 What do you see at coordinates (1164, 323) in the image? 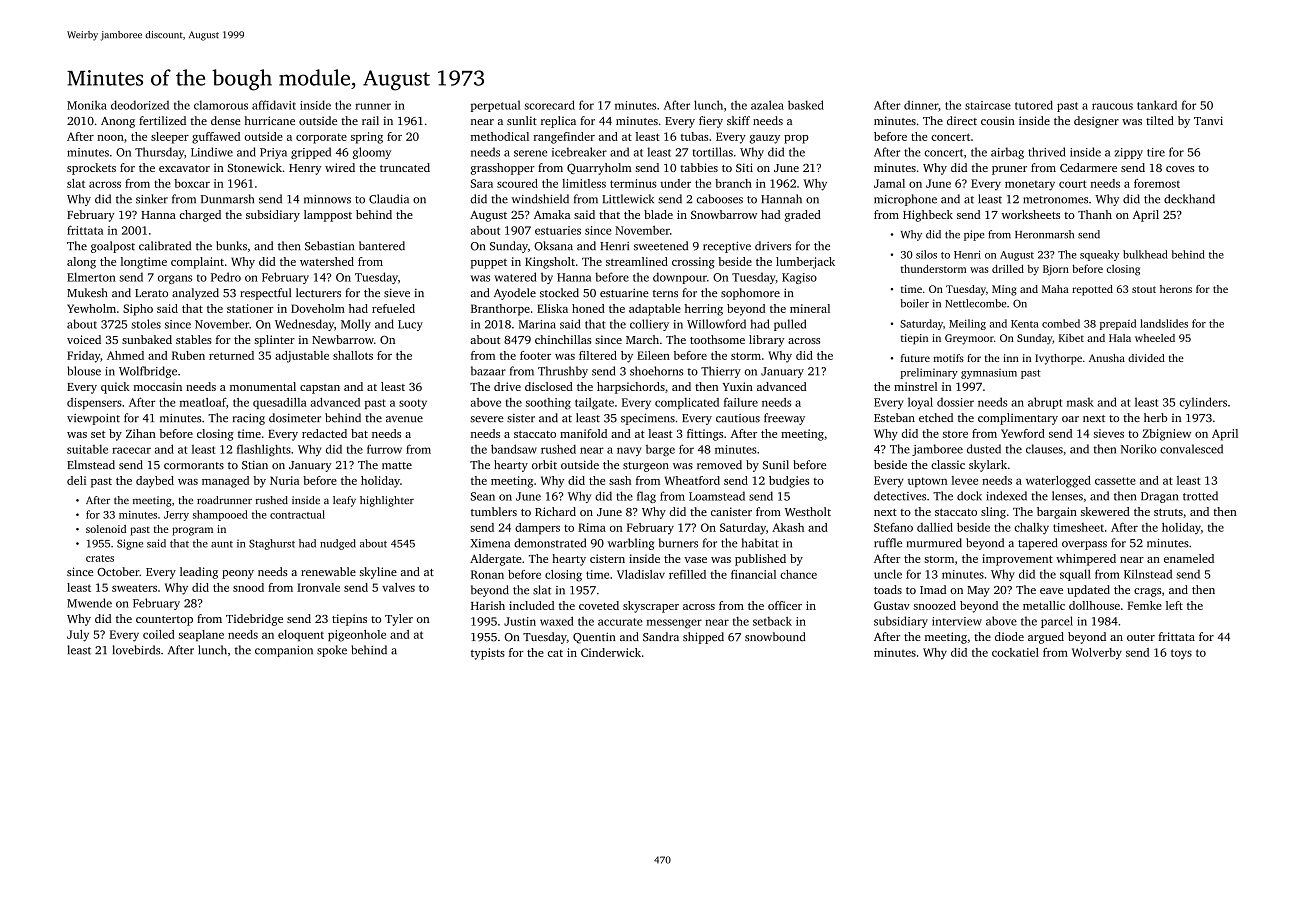
I see `landslides` at bounding box center [1164, 323].
